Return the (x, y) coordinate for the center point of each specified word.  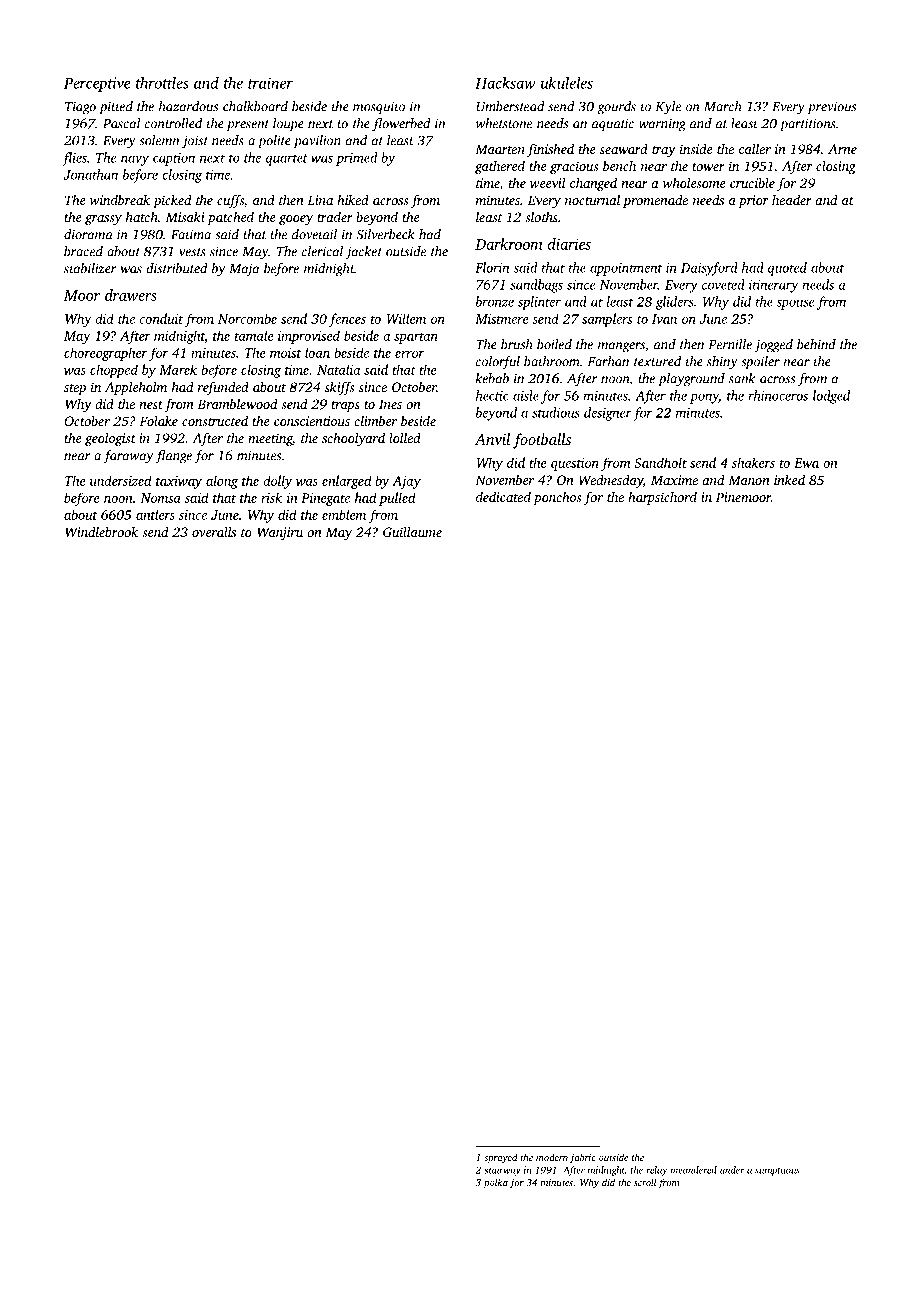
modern (552, 1157)
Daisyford (709, 269)
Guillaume (412, 532)
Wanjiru (280, 533)
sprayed (500, 1158)
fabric (582, 1158)
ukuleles (567, 83)
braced (83, 251)
